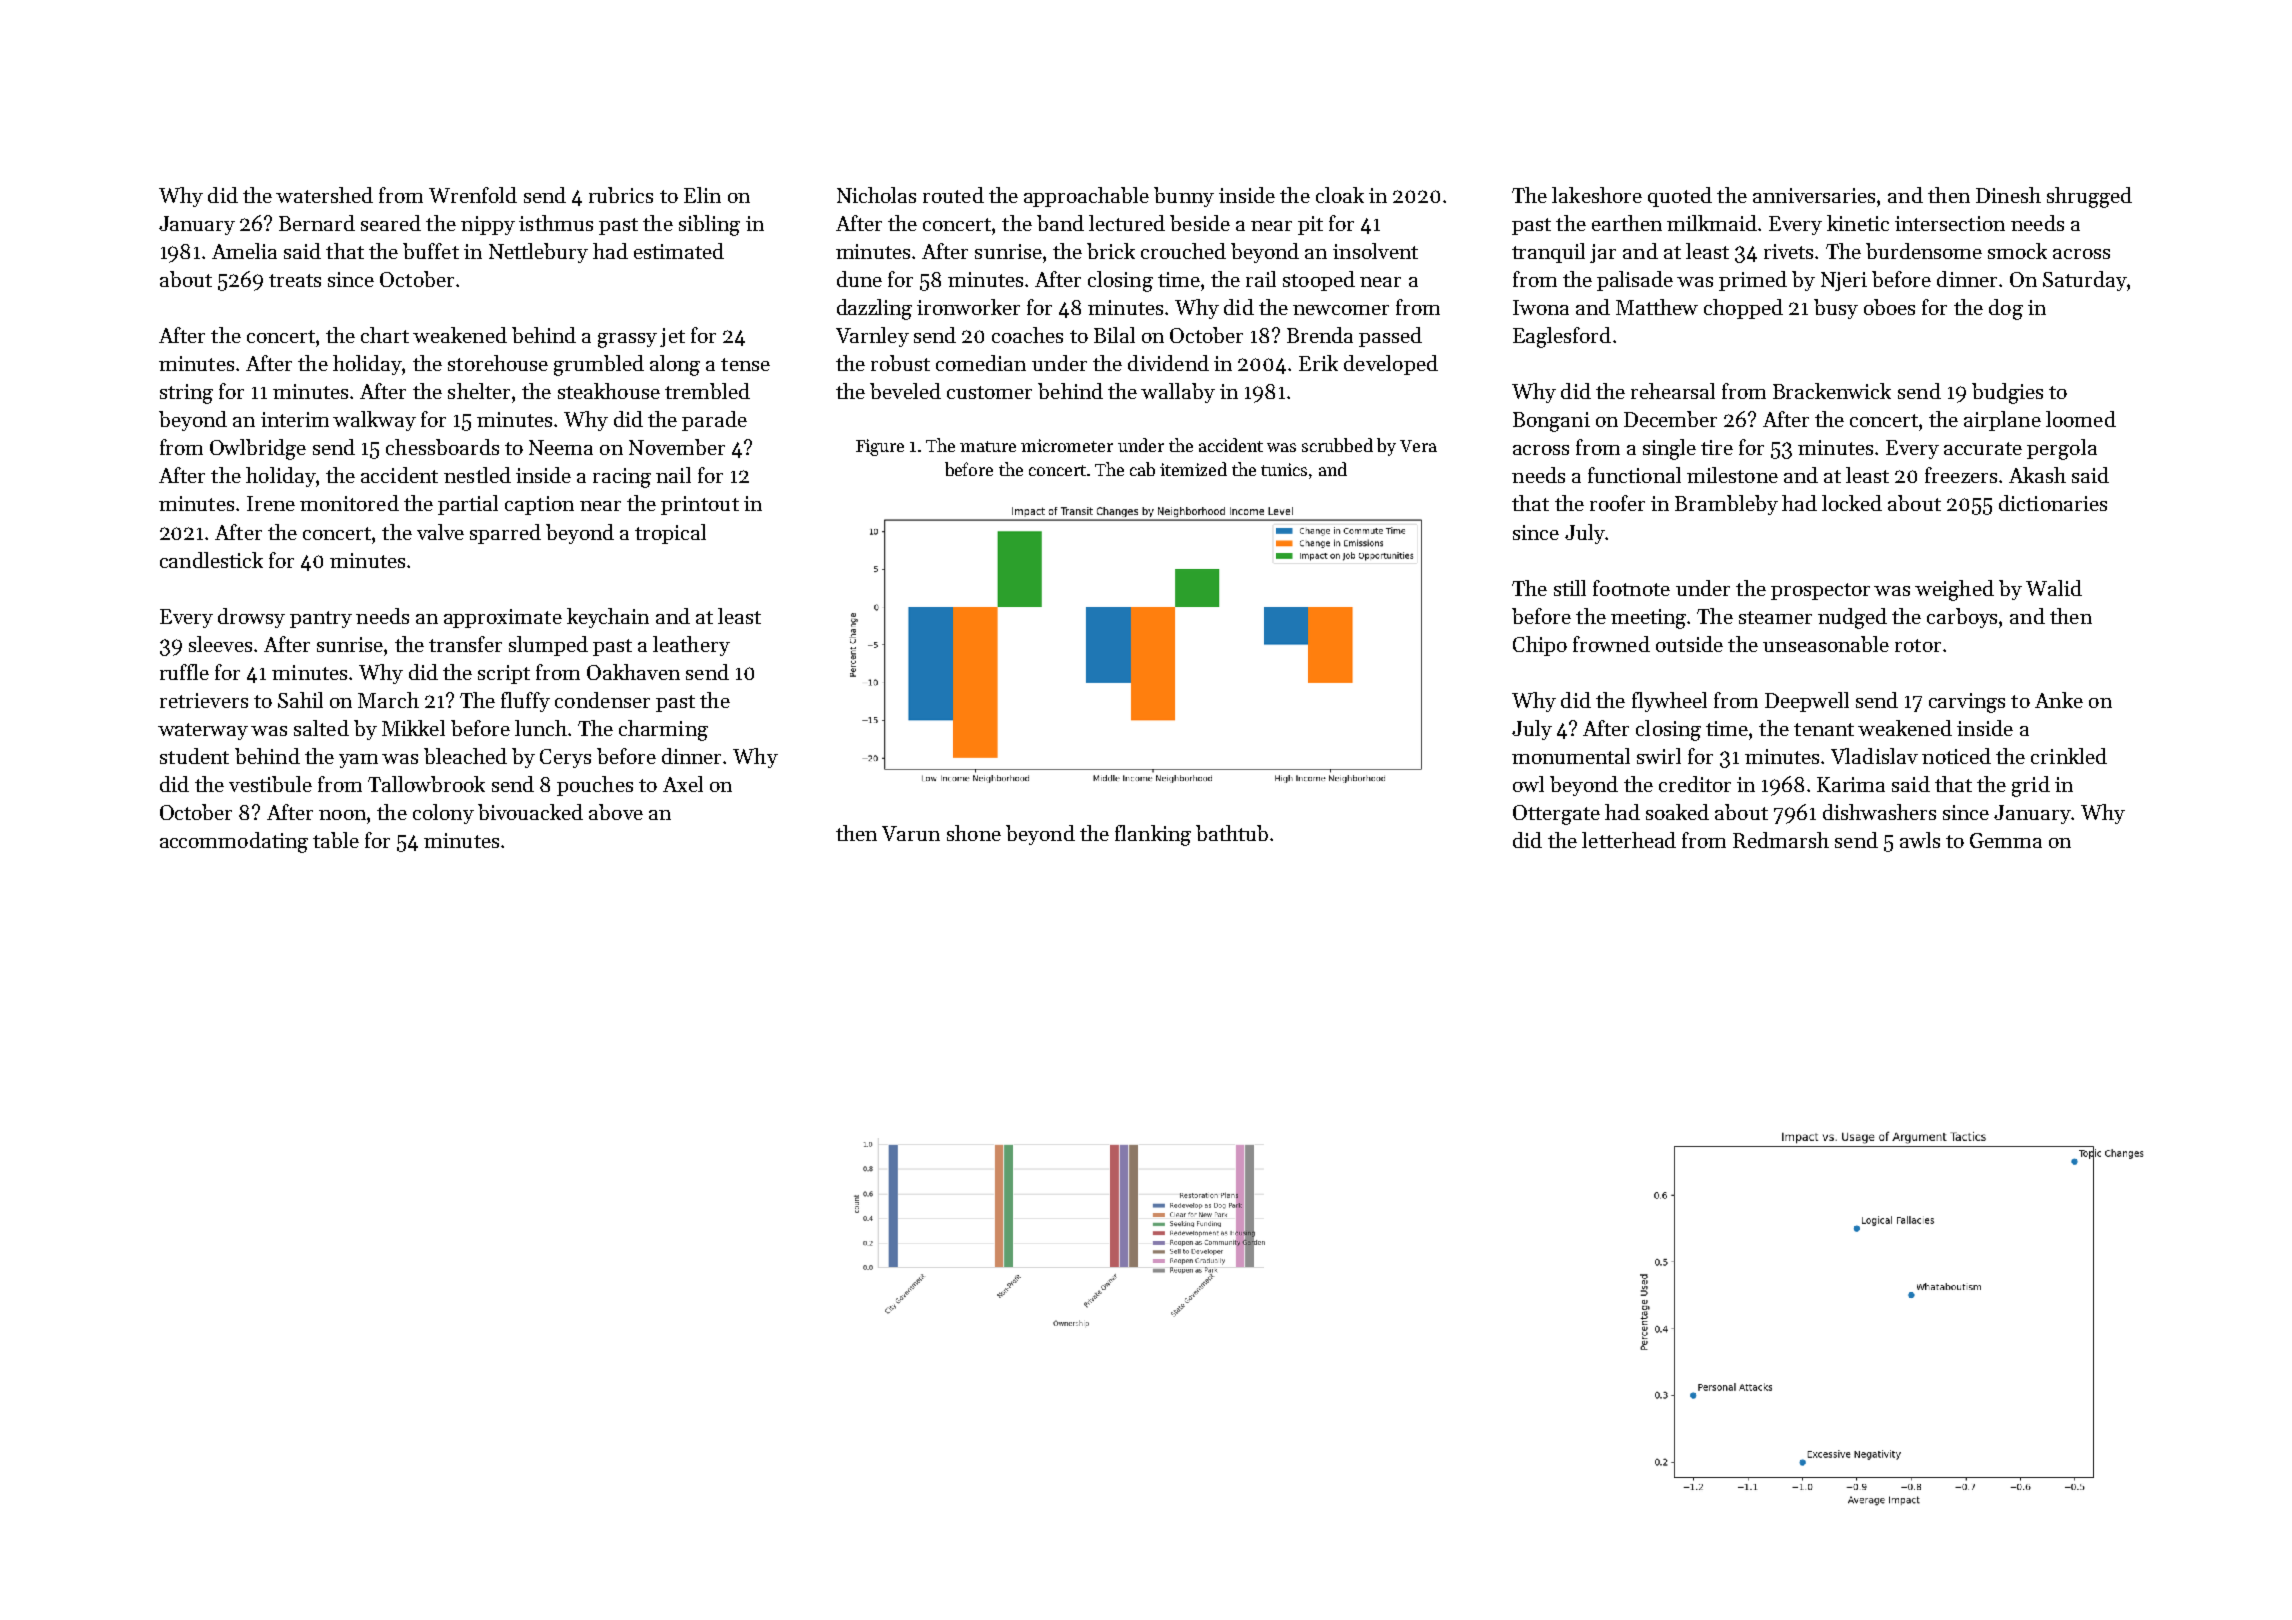  Describe the element at coordinates (186, 394) in the document. I see `string` at that location.
